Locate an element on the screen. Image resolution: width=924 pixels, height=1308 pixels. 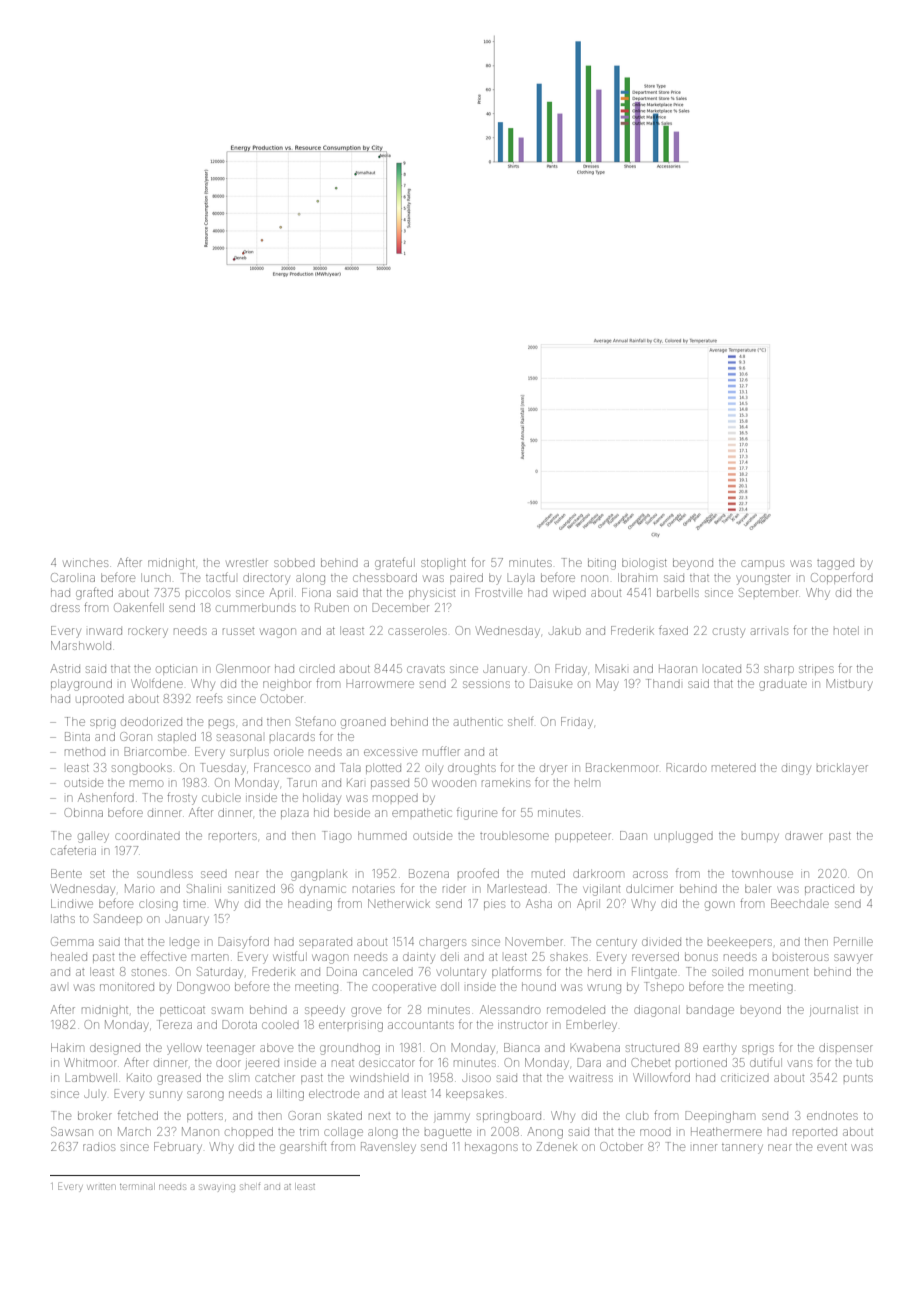
galley is located at coordinates (93, 837).
